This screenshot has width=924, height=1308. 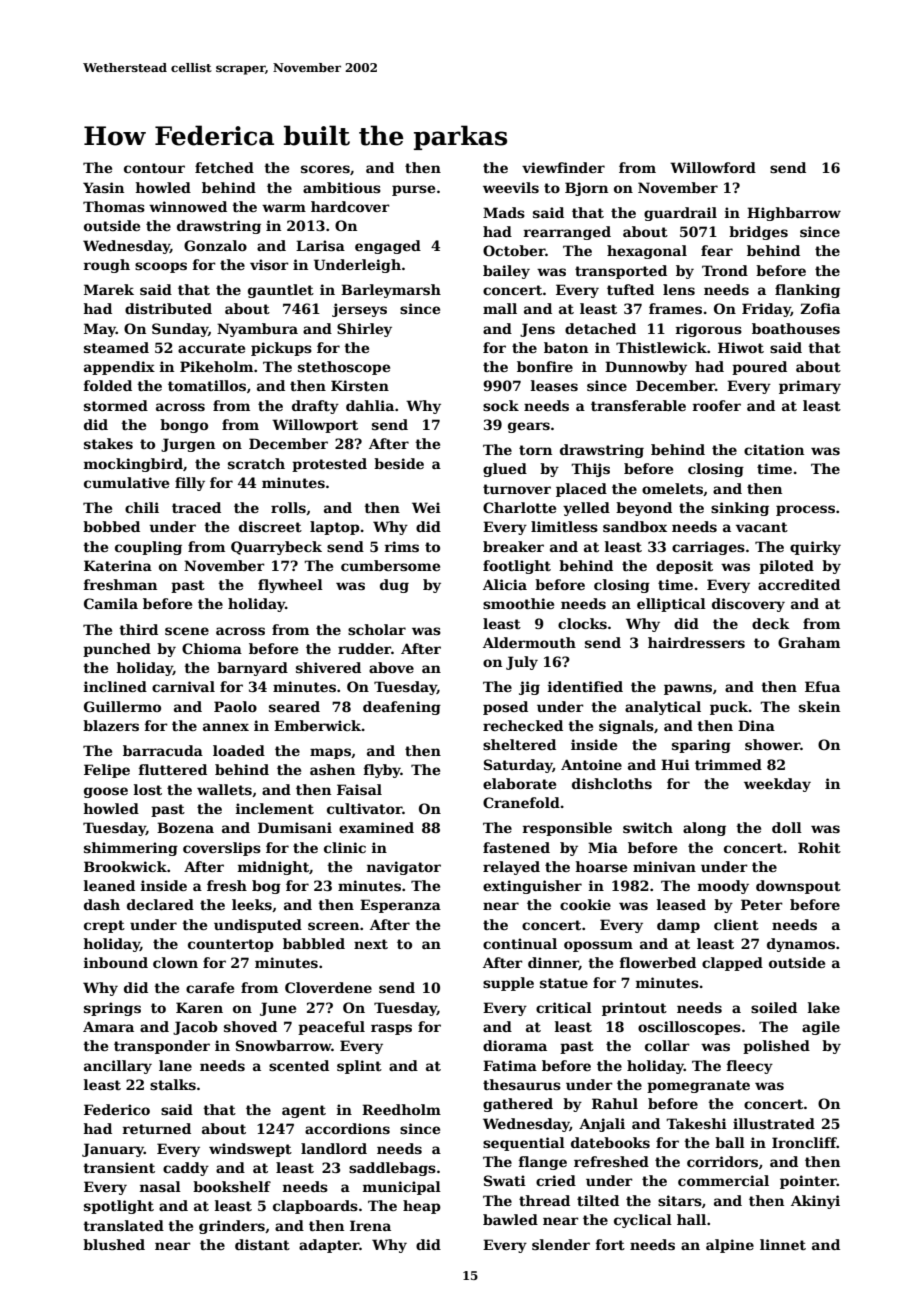 What do you see at coordinates (821, 1028) in the screenshot?
I see `agile` at bounding box center [821, 1028].
